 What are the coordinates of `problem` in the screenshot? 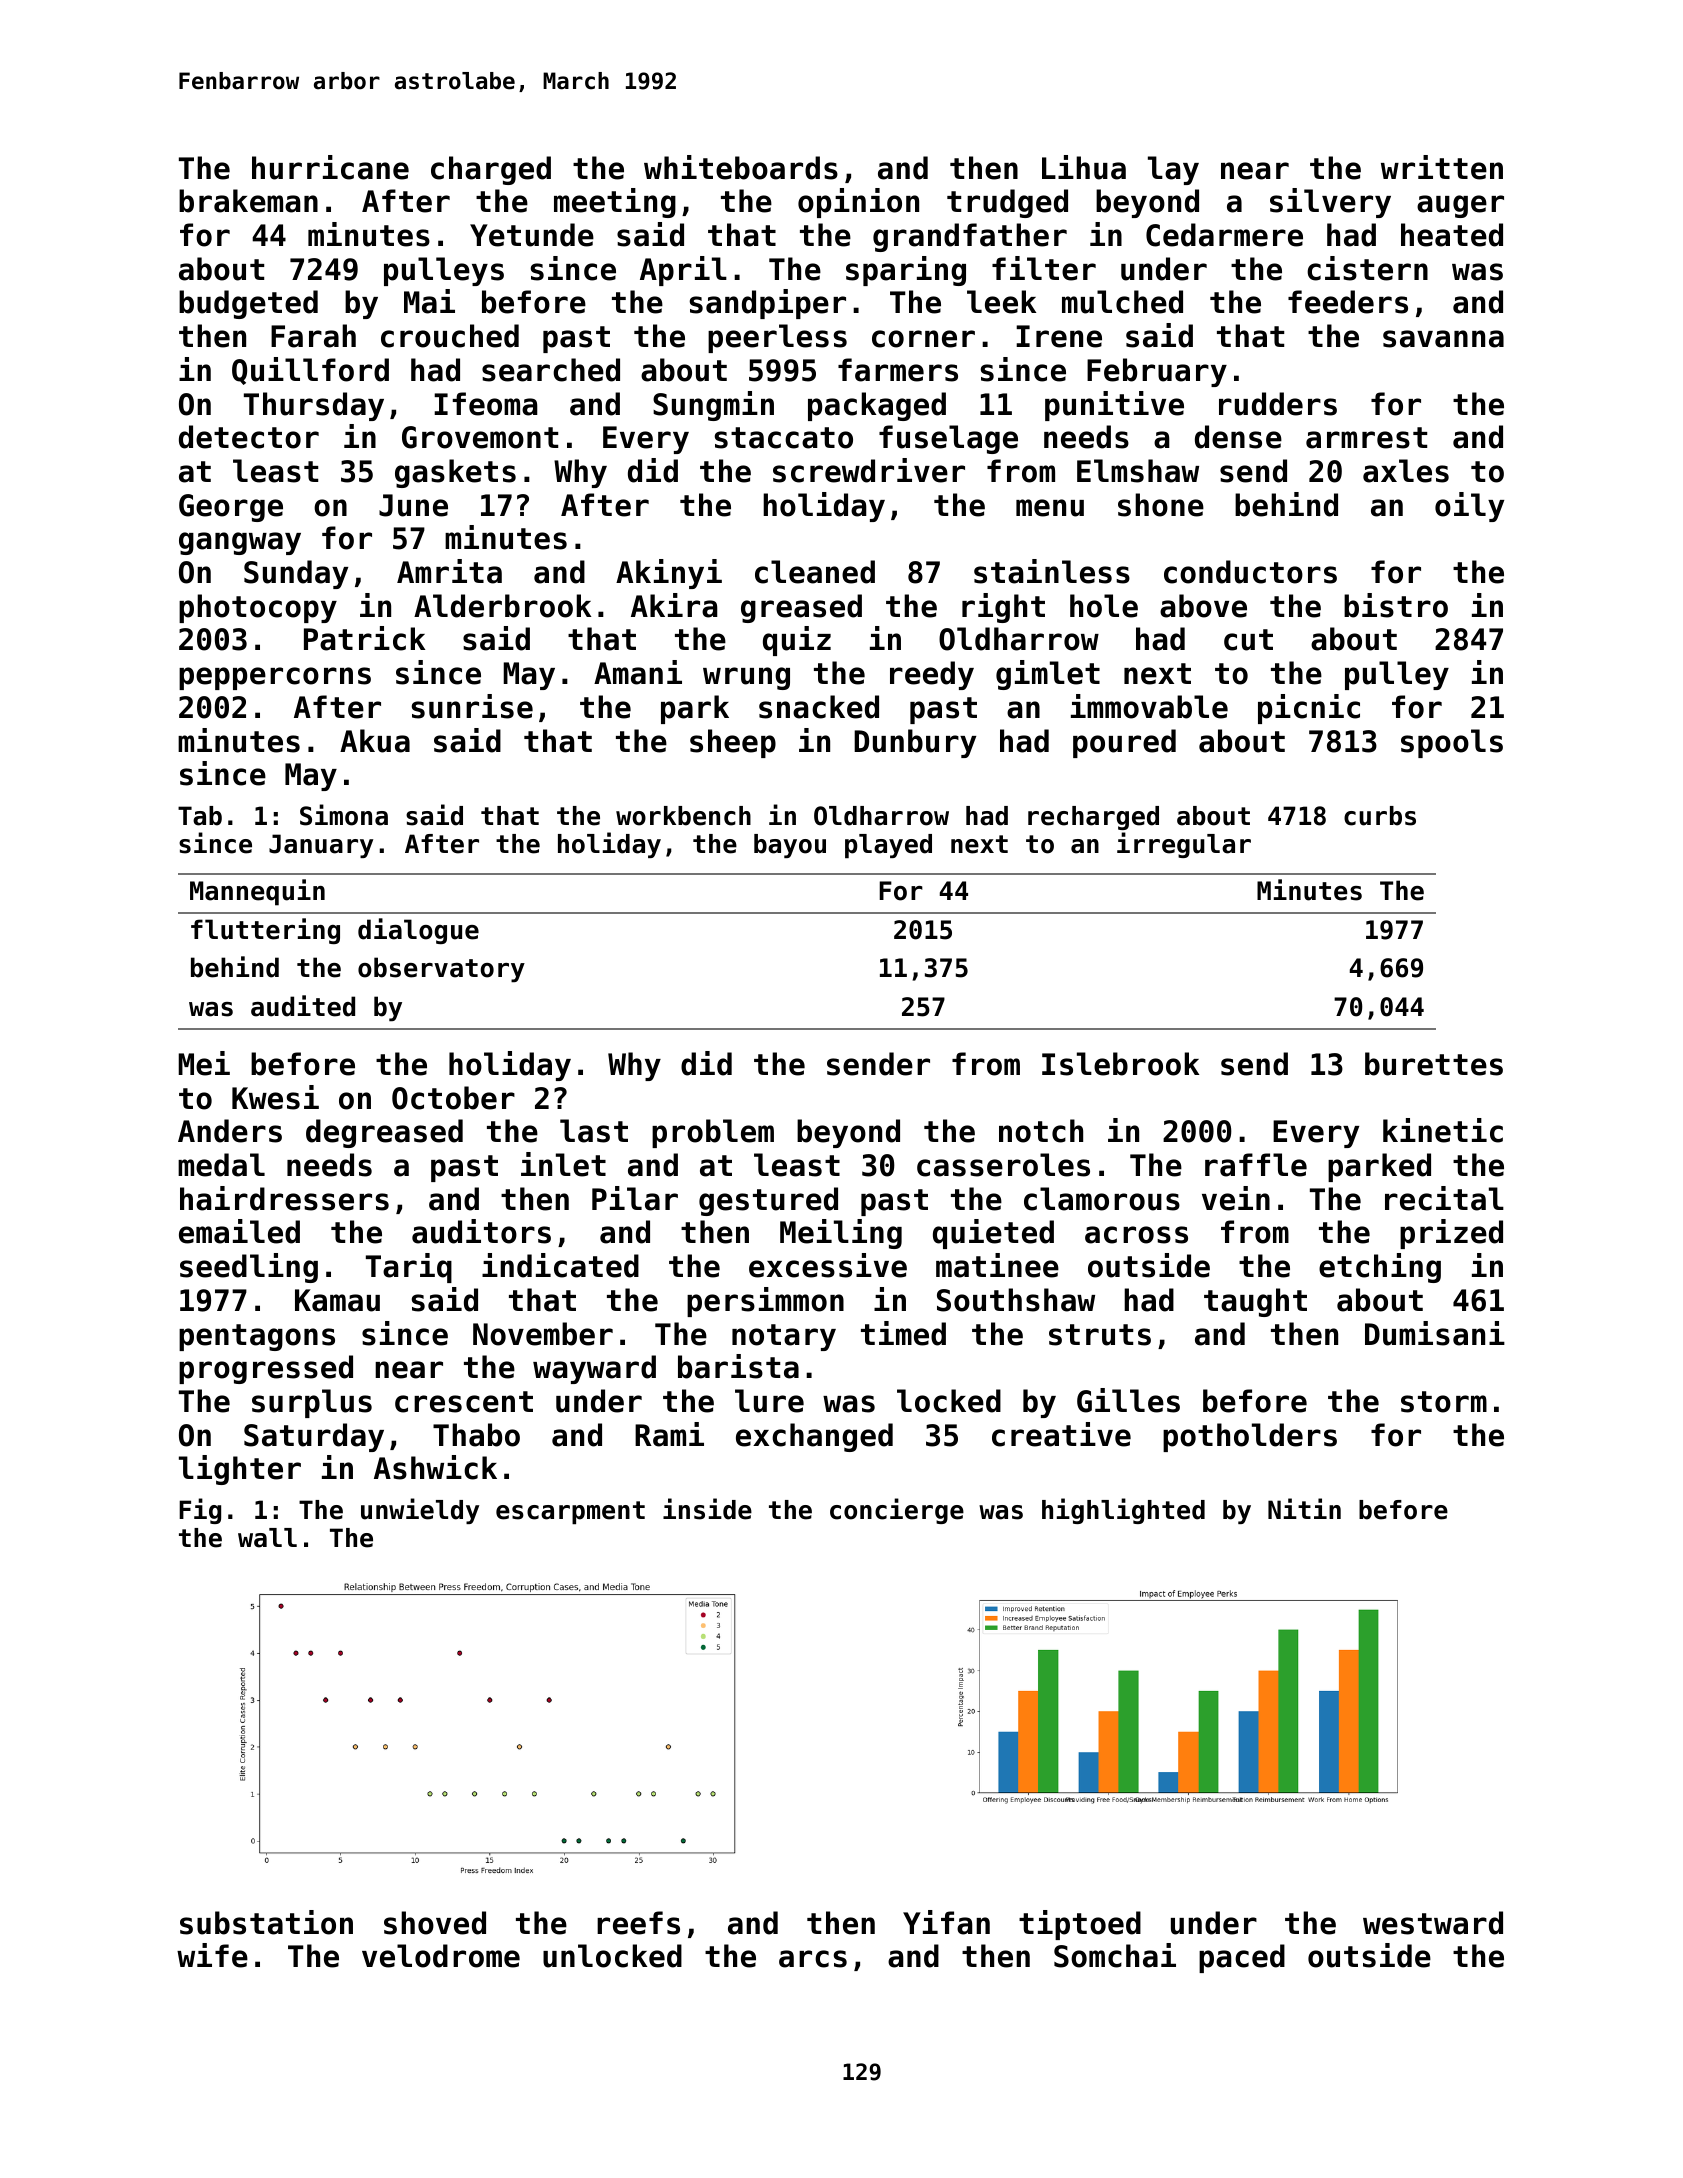 It's located at (713, 1133).
